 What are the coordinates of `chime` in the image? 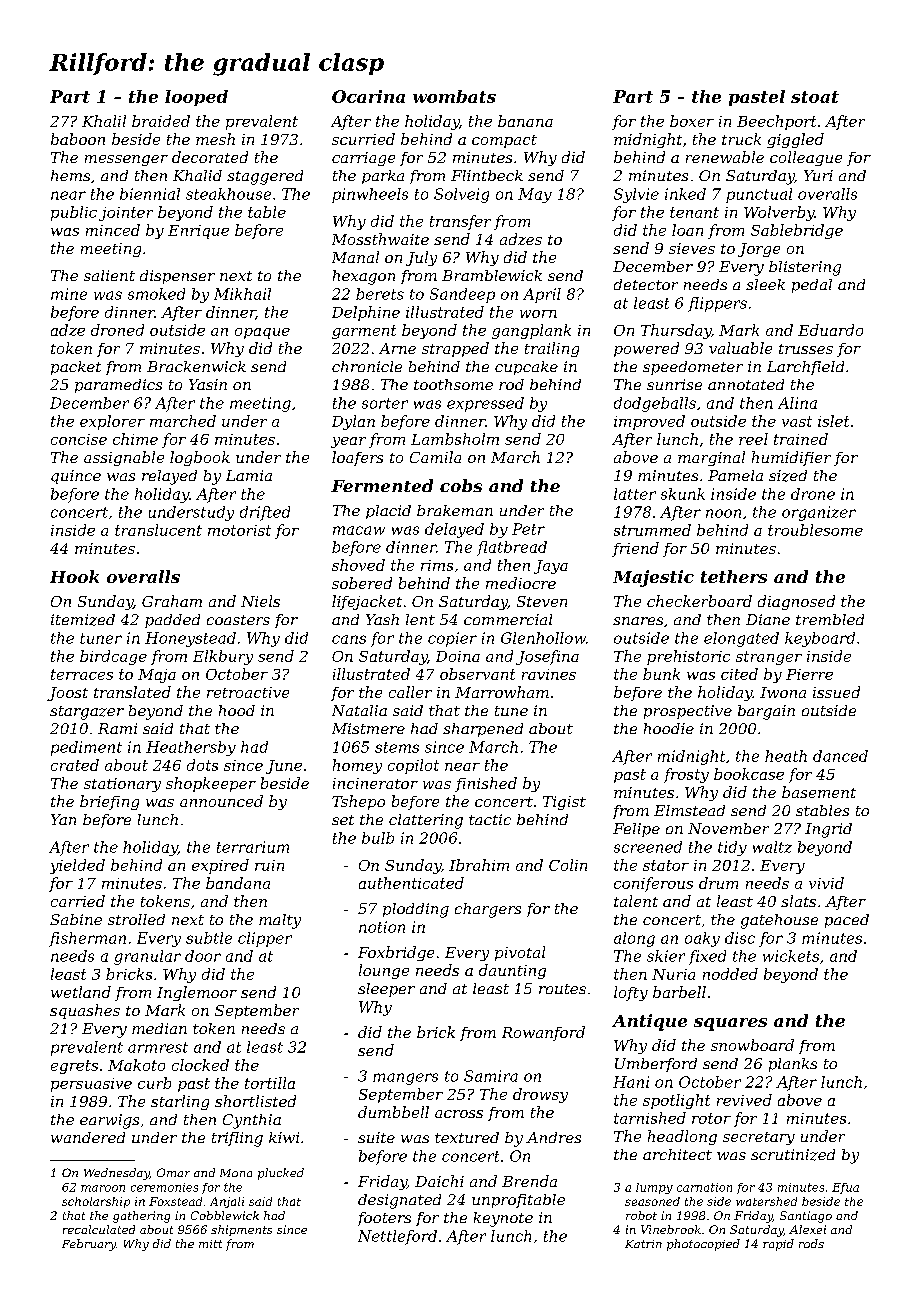 It's located at (135, 439).
